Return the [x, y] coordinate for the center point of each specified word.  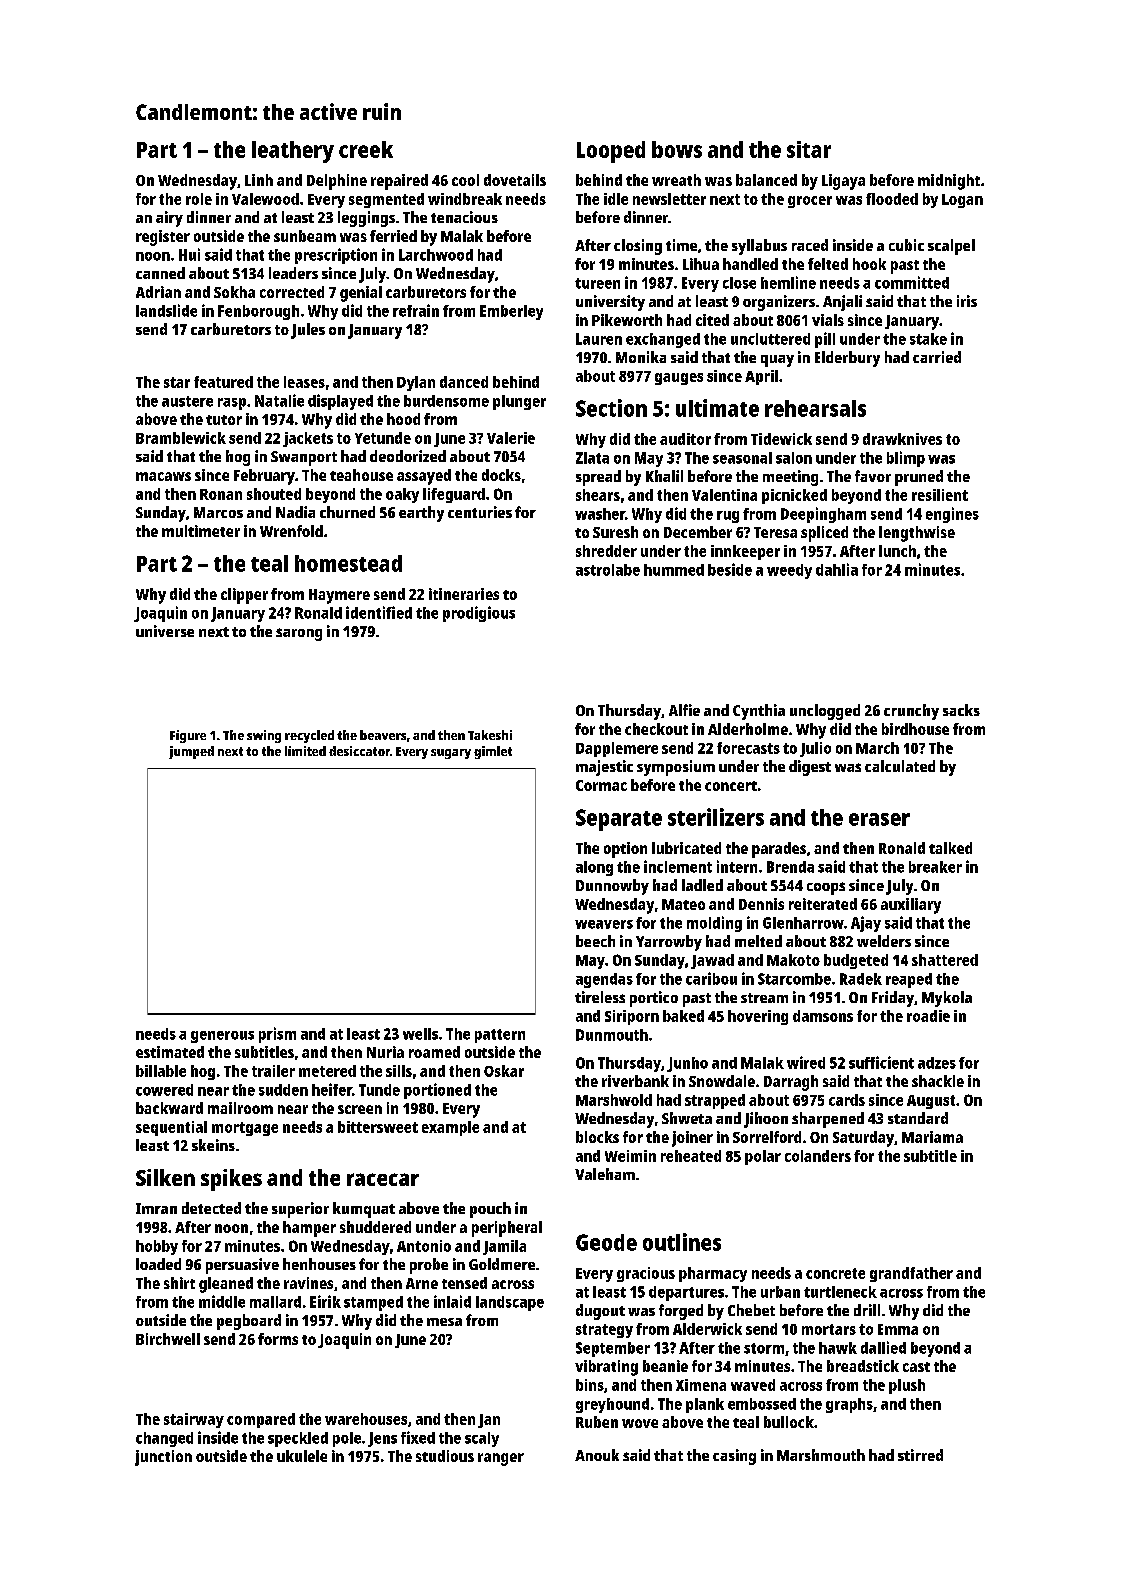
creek [366, 149]
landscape [510, 1303]
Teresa [775, 532]
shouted [274, 494]
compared [261, 1420]
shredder [606, 551]
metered [327, 1071]
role [199, 199]
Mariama [932, 1137]
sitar [809, 149]
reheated [691, 1156]
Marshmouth [821, 1455]
